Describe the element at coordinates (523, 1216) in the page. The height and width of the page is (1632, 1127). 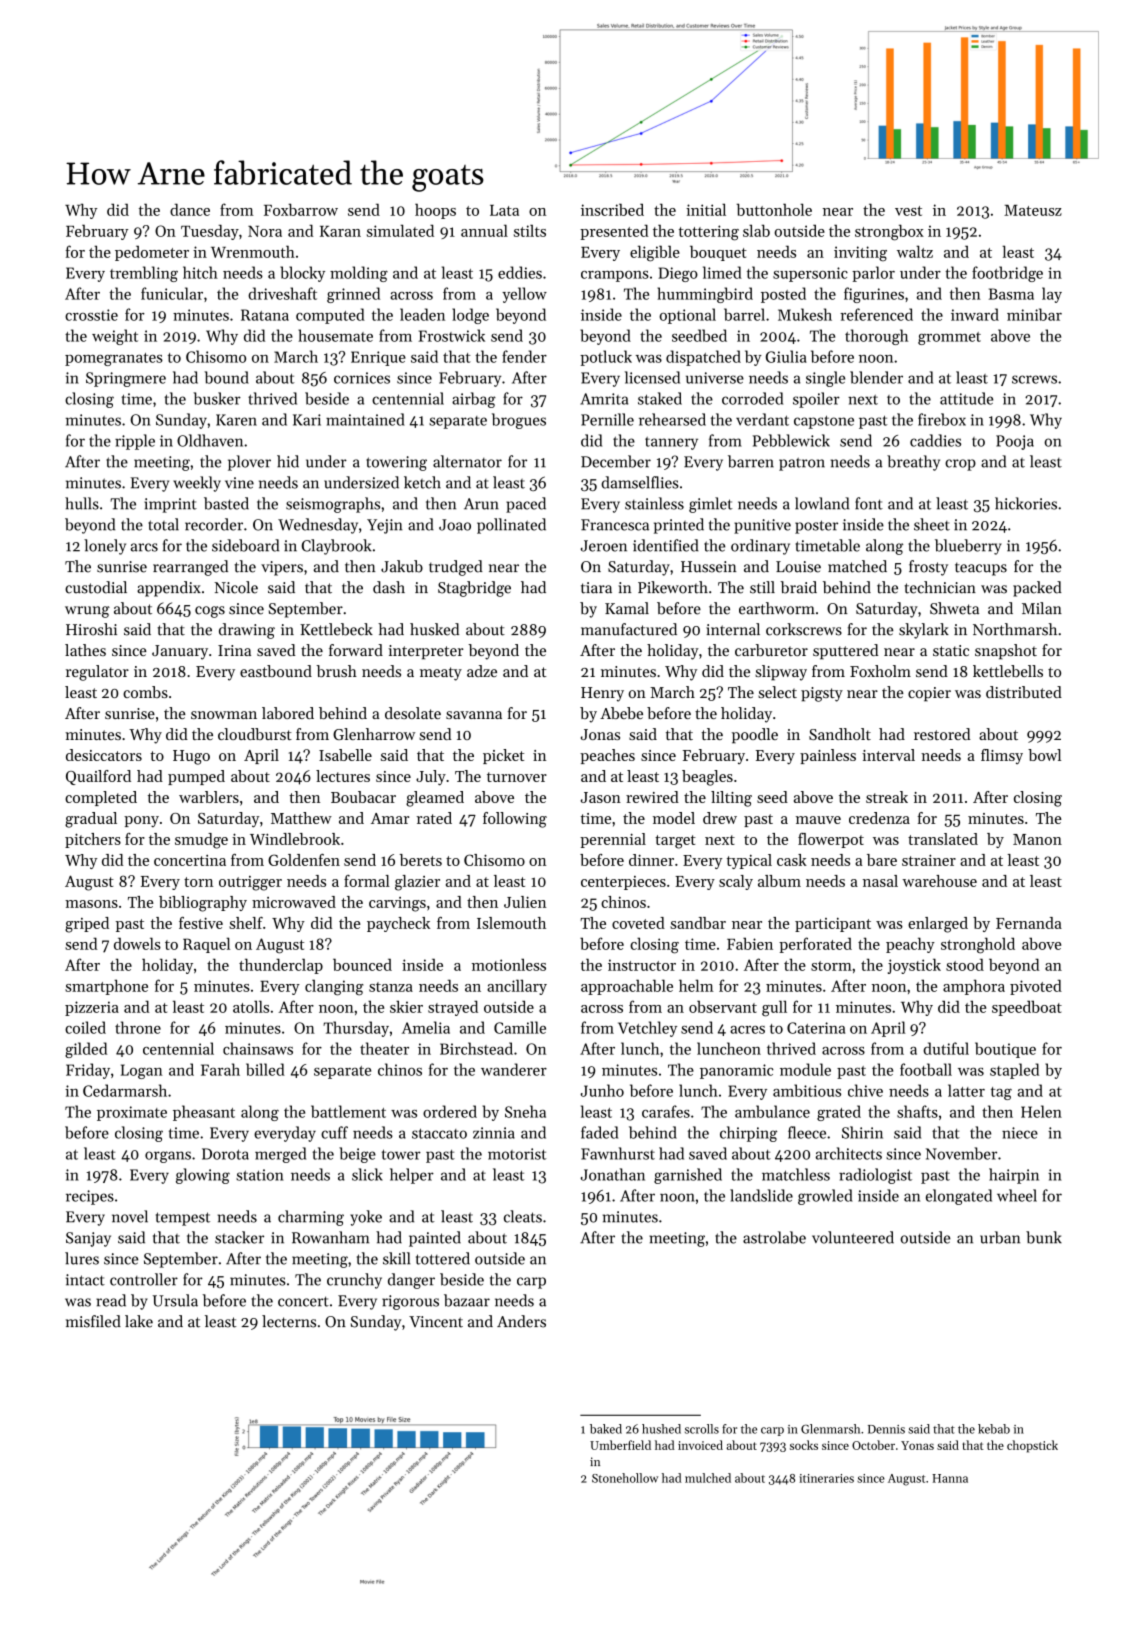
I see `cleats` at that location.
